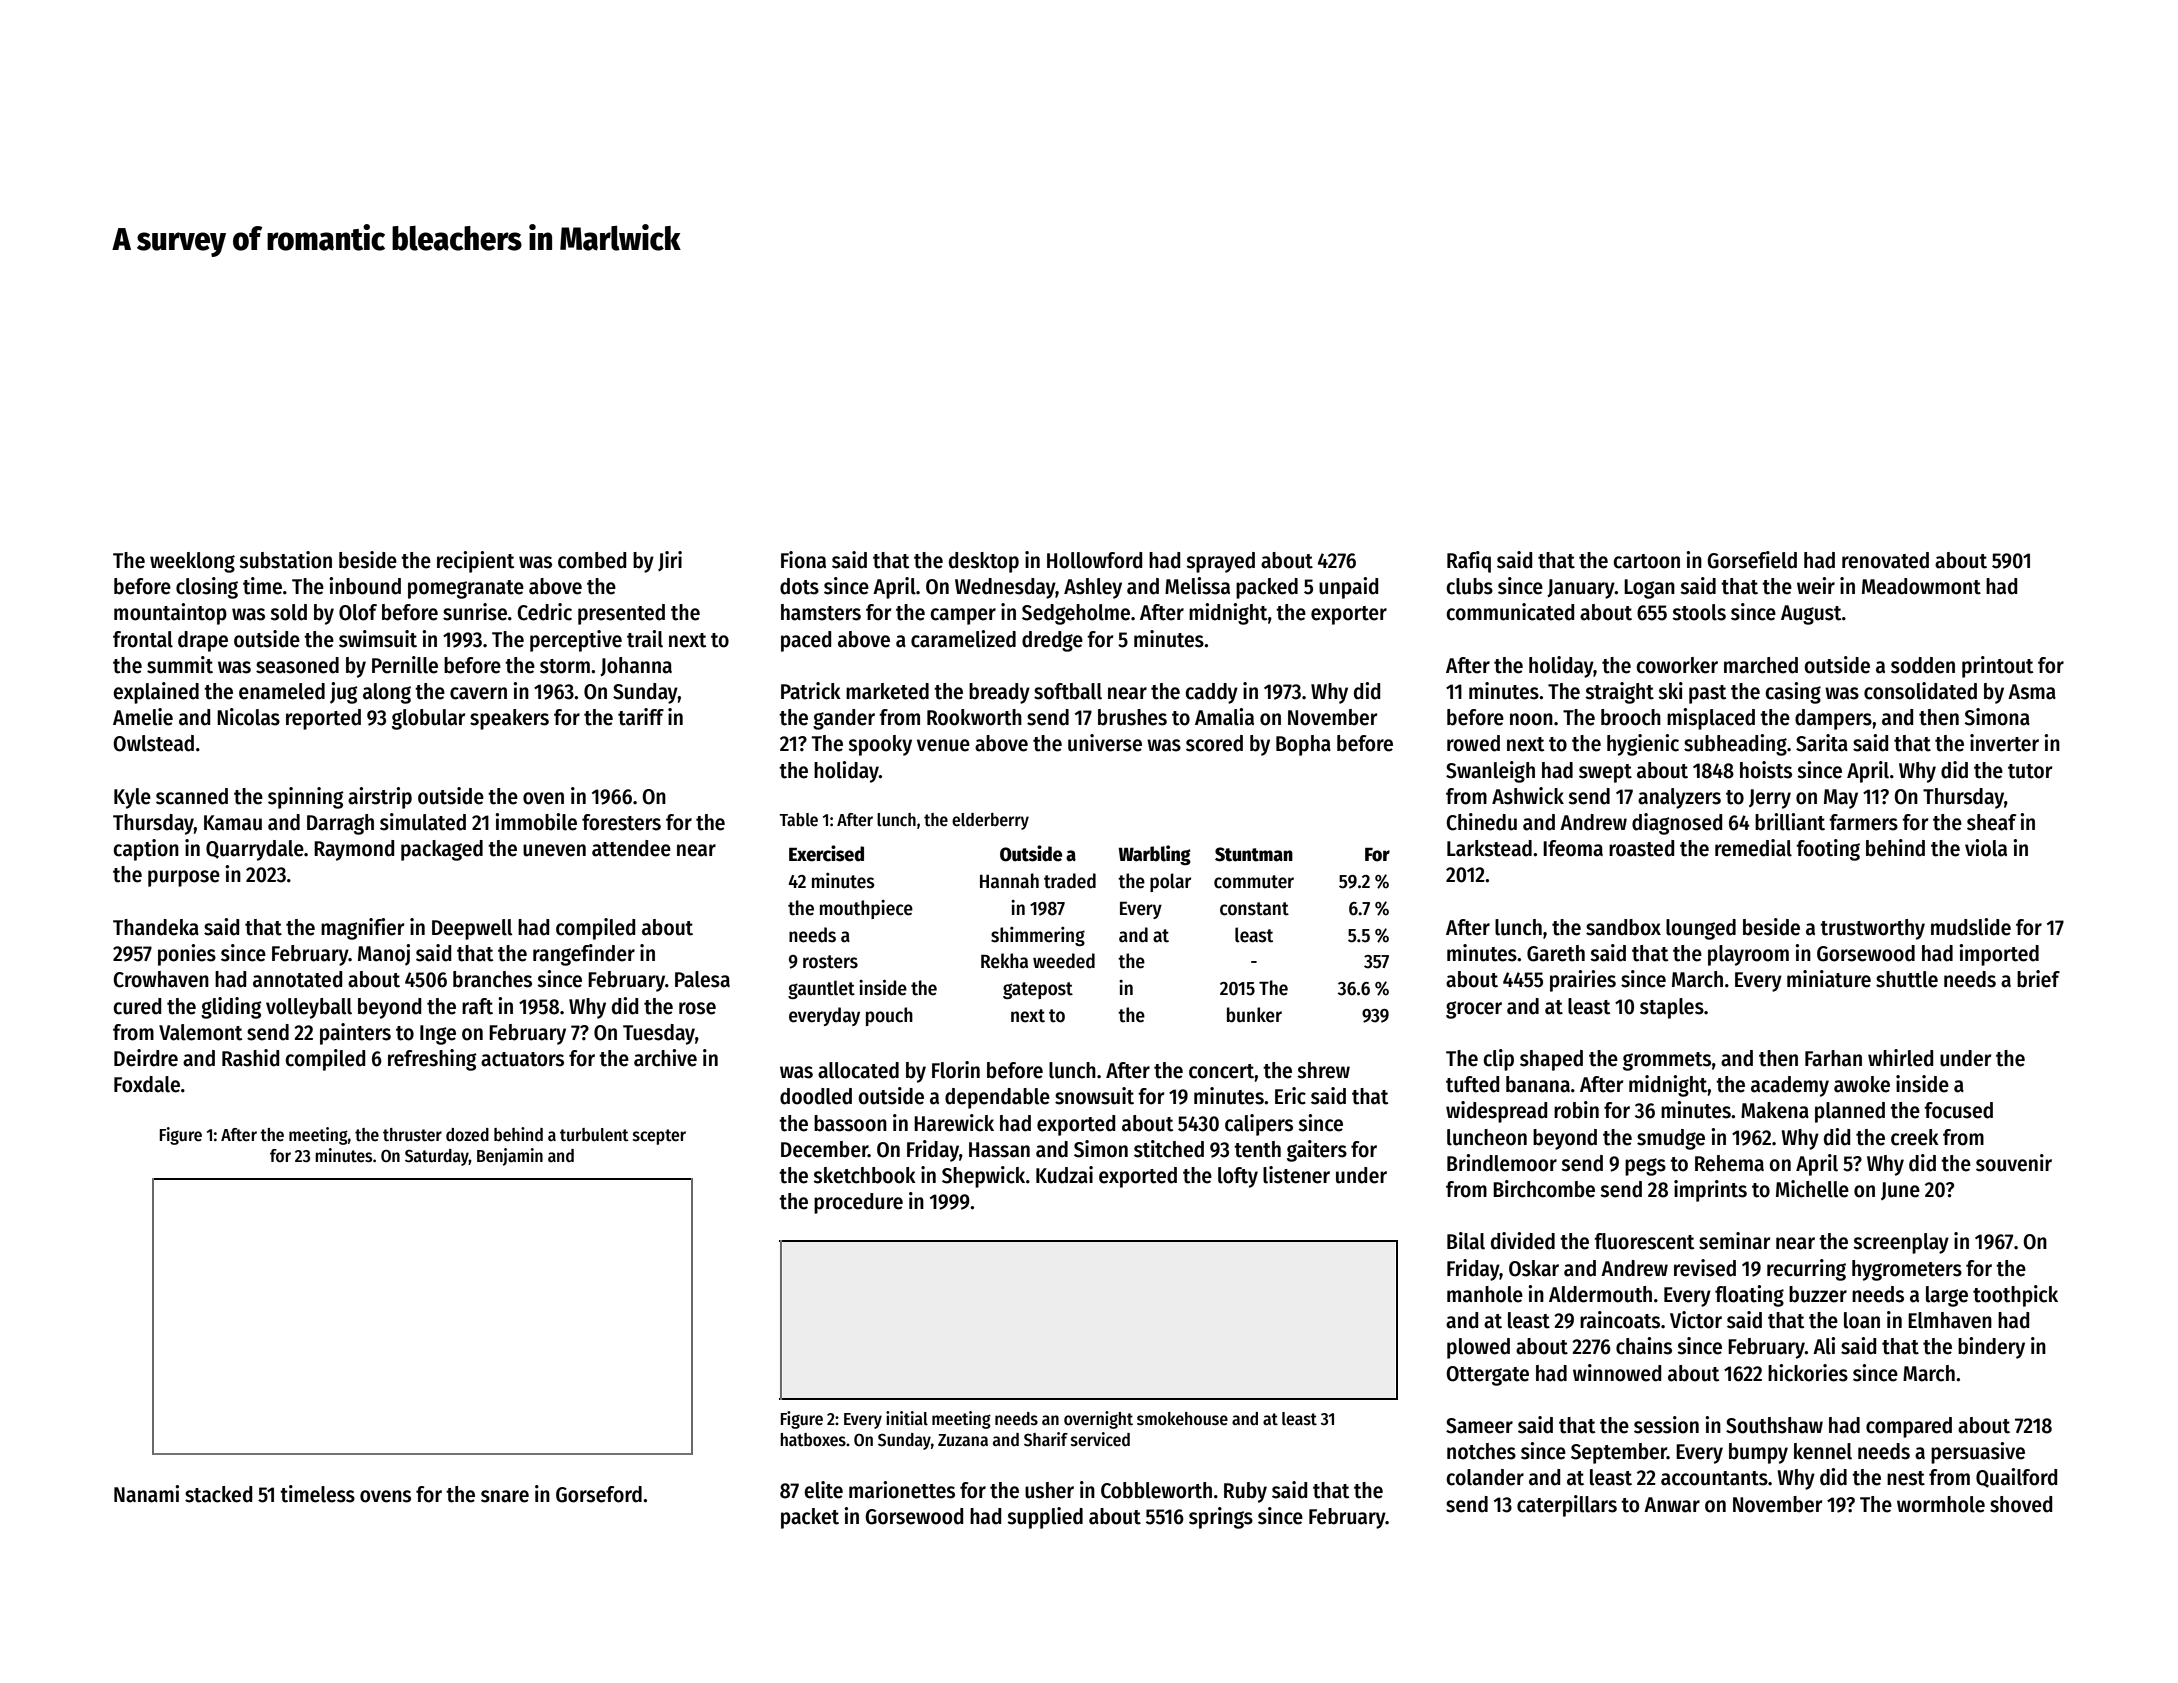 Image resolution: width=2178 pixels, height=1683 pixels. Describe the element at coordinates (1752, 560) in the image. I see `Gorsefield` at that location.
